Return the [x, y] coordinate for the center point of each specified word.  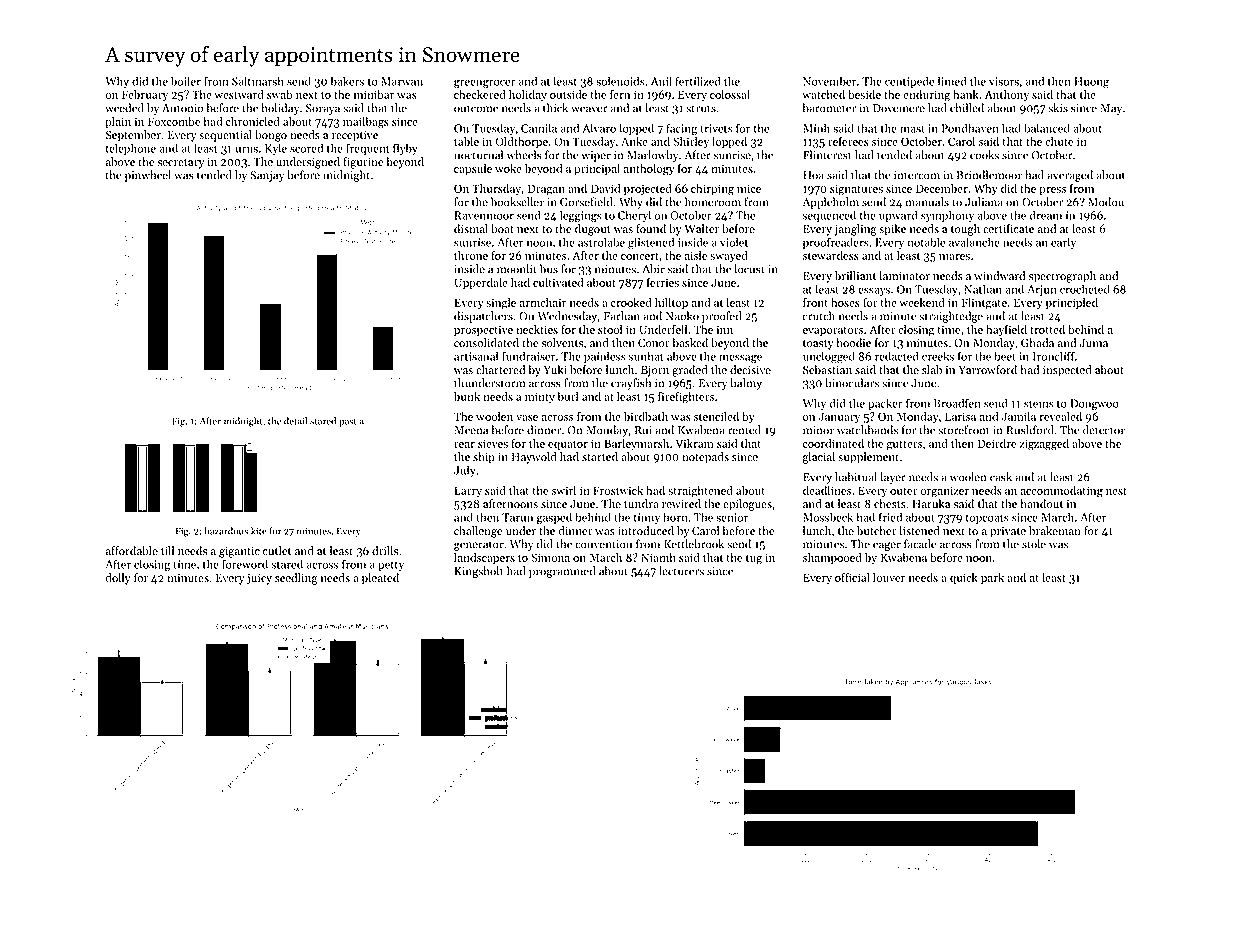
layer [893, 478]
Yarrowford [987, 369]
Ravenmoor [484, 215]
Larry [468, 492]
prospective [483, 330]
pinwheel [148, 176]
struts [701, 109]
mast [912, 129]
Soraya [323, 109]
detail [295, 421]
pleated [380, 579]
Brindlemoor [989, 175]
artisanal [476, 356]
